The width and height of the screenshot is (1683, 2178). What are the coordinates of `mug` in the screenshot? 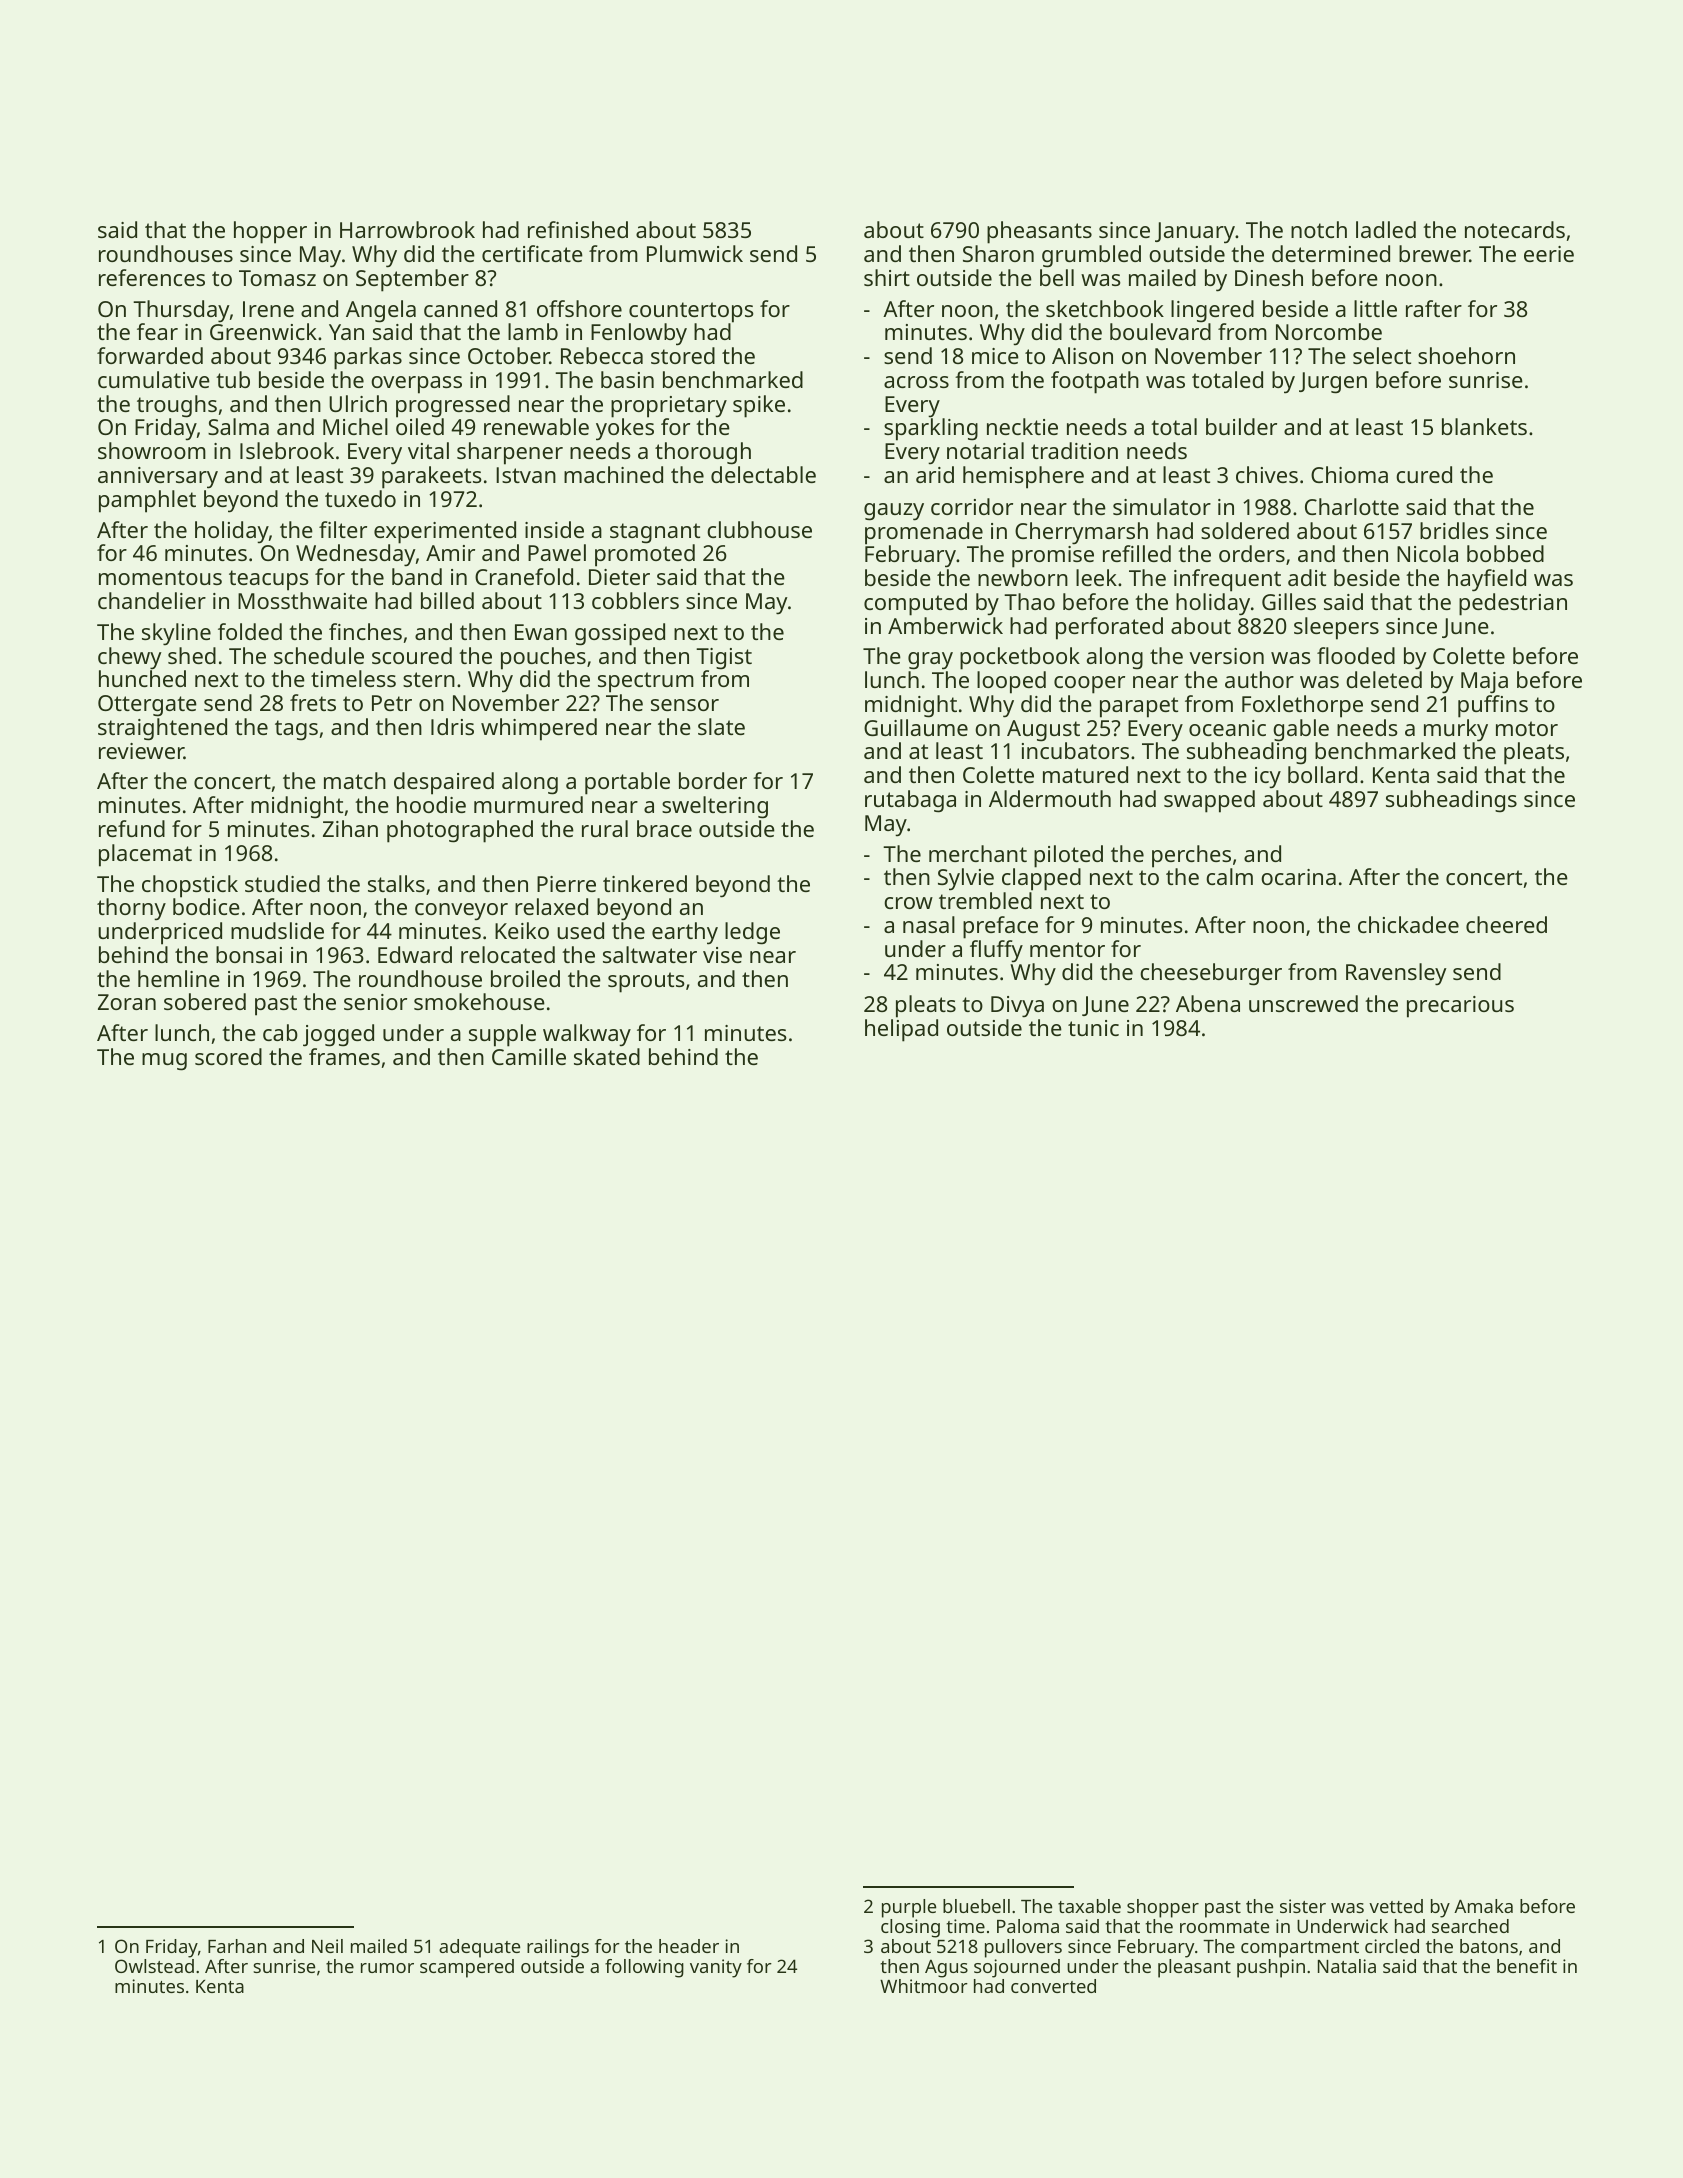 It's located at (164, 1062).
